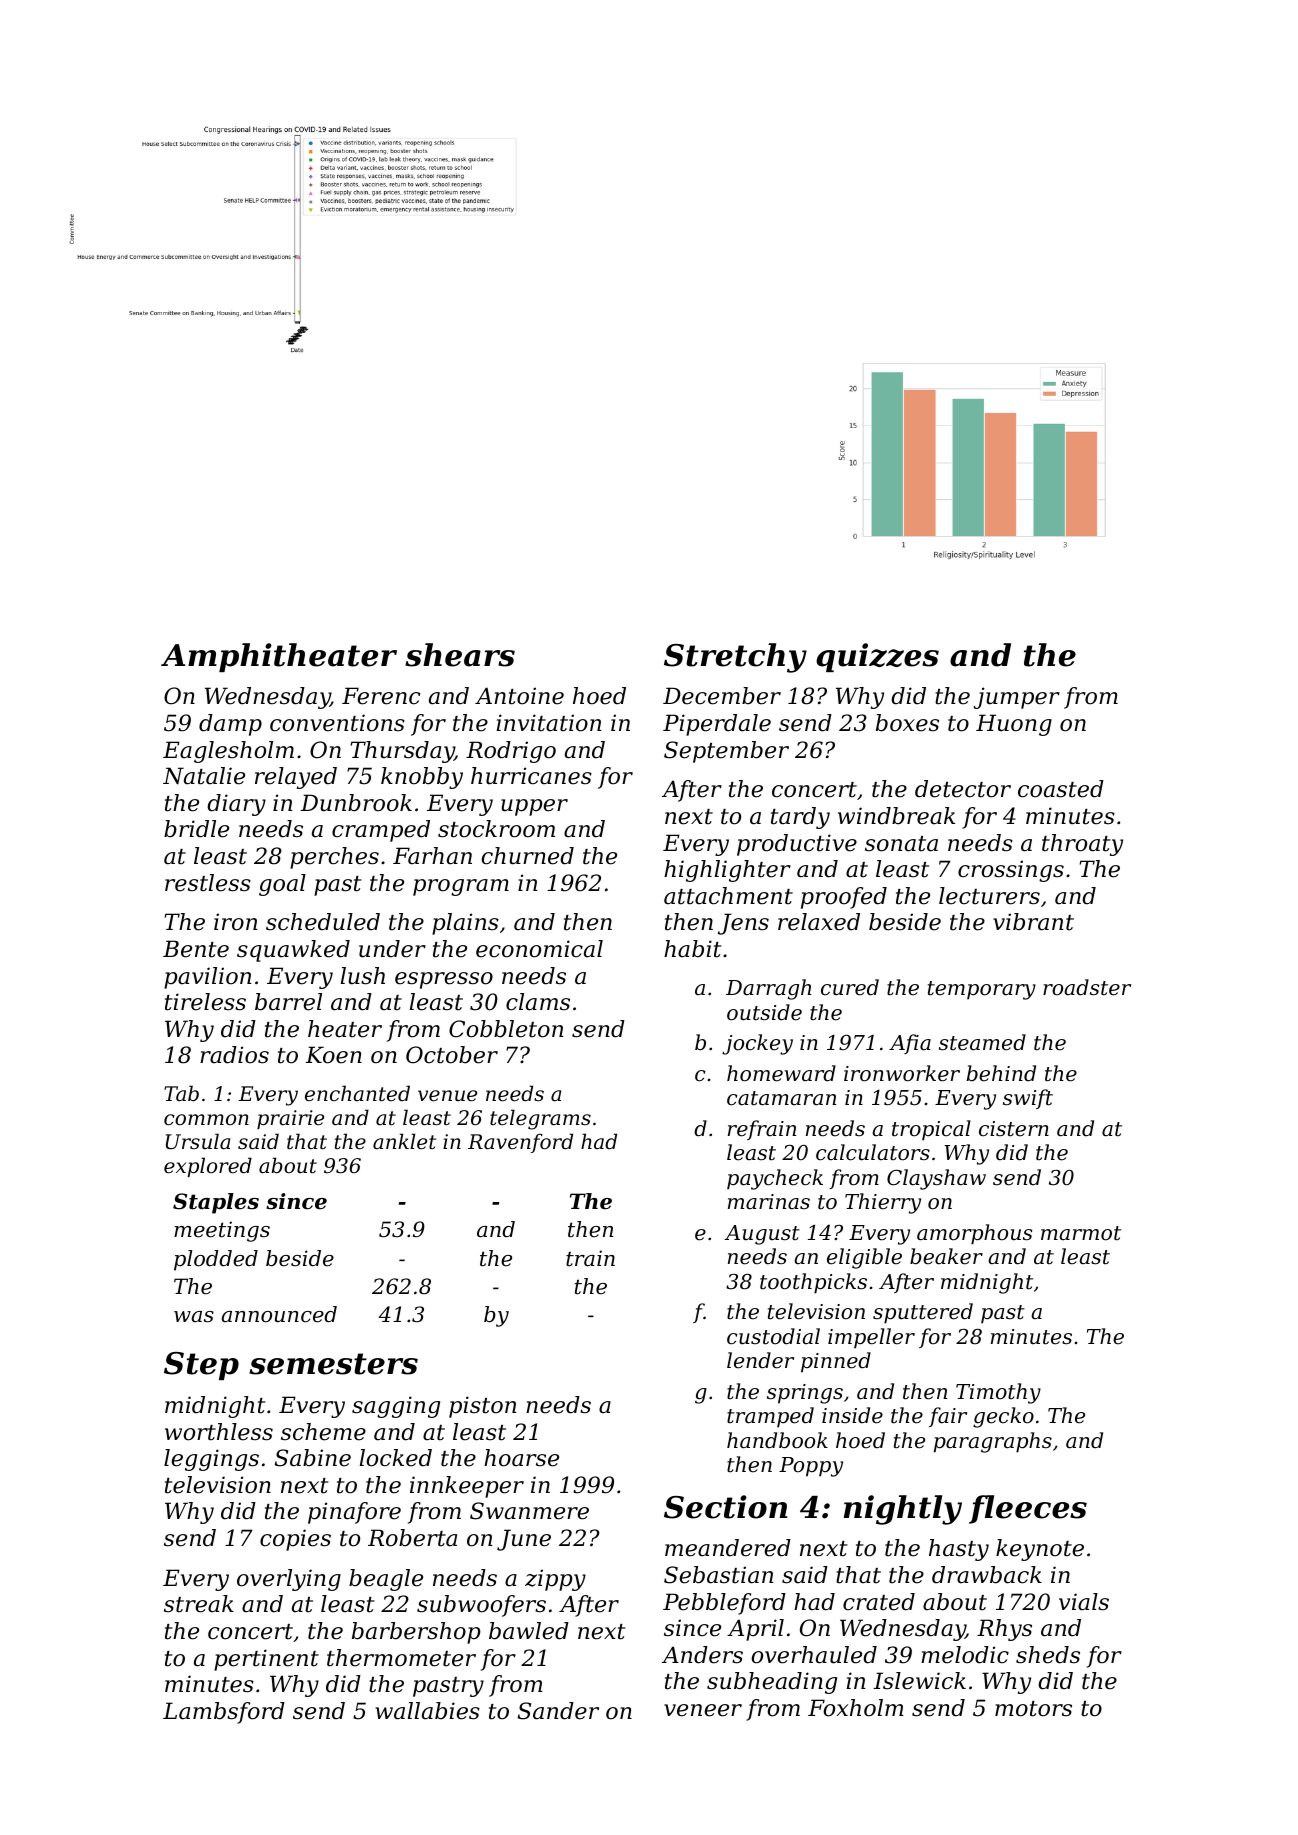  What do you see at coordinates (230, 725) in the page?
I see `damp` at bounding box center [230, 725].
